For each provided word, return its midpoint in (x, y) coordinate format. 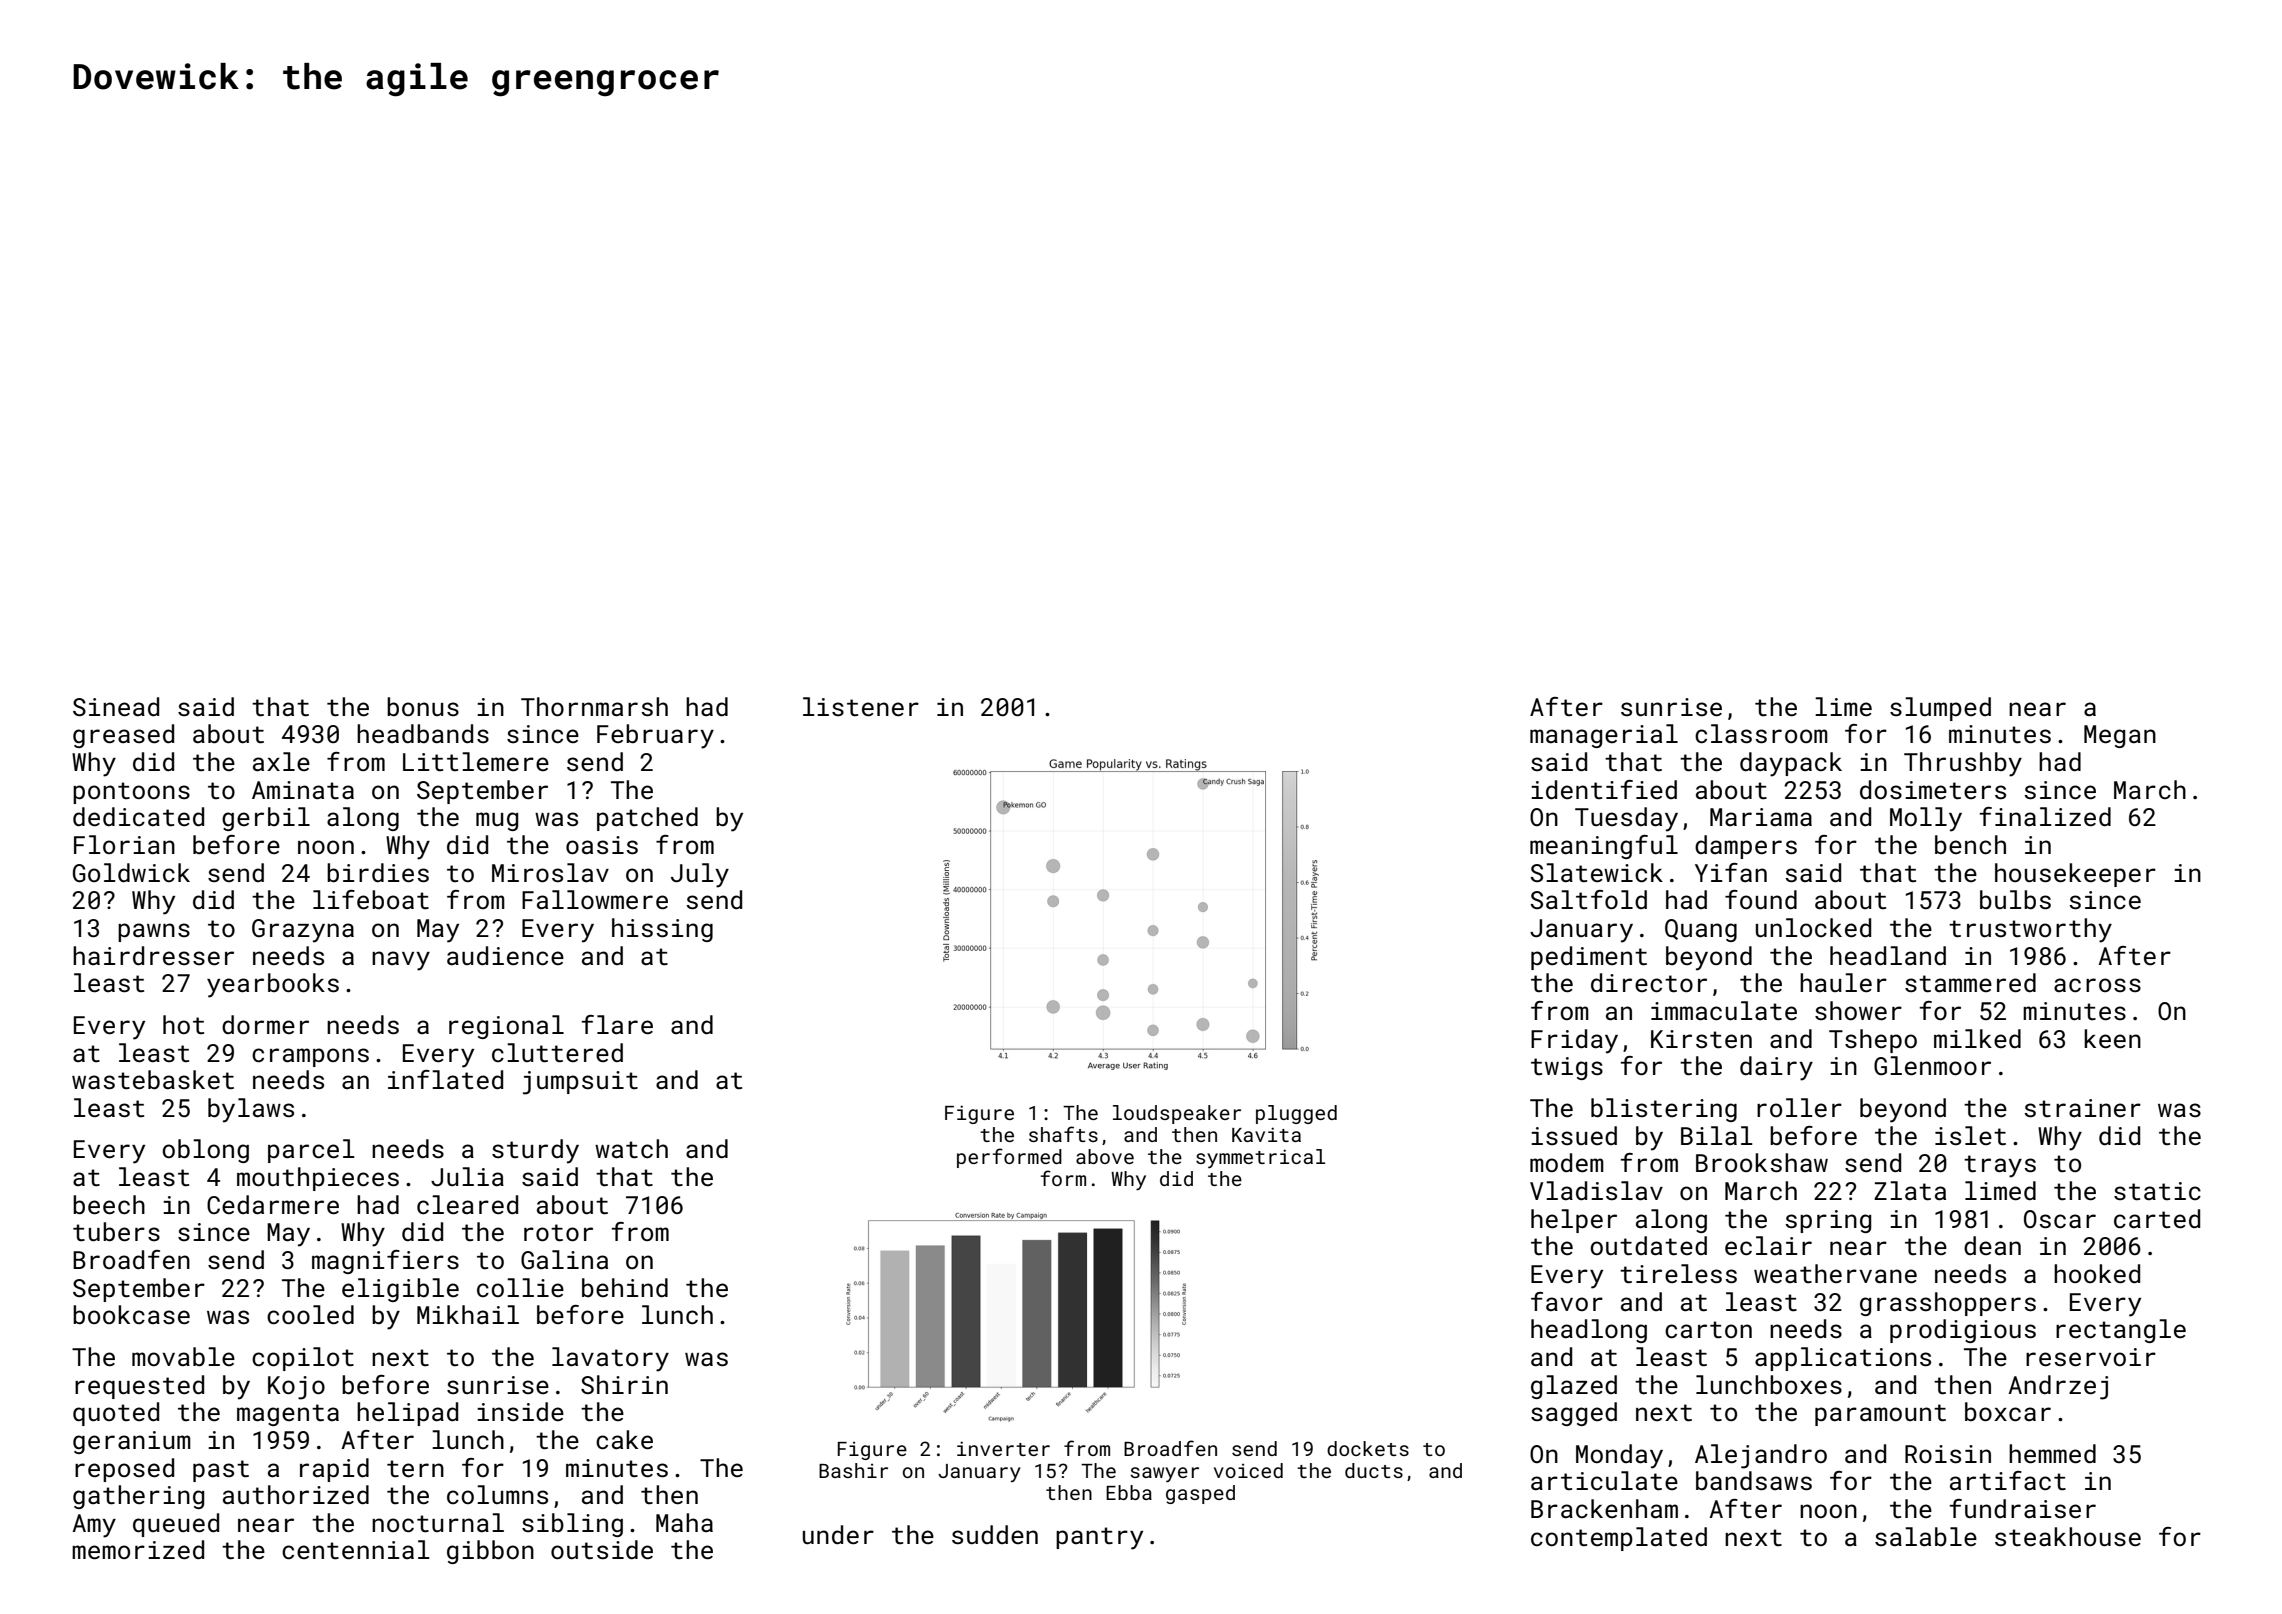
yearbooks (273, 985)
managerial (1604, 736)
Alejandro (1761, 1456)
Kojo (296, 1388)
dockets (1368, 1448)
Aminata (303, 790)
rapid (334, 1470)
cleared (467, 1205)
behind (625, 1287)
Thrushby (1963, 764)
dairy (1776, 1068)
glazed (1574, 1387)
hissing (662, 930)
